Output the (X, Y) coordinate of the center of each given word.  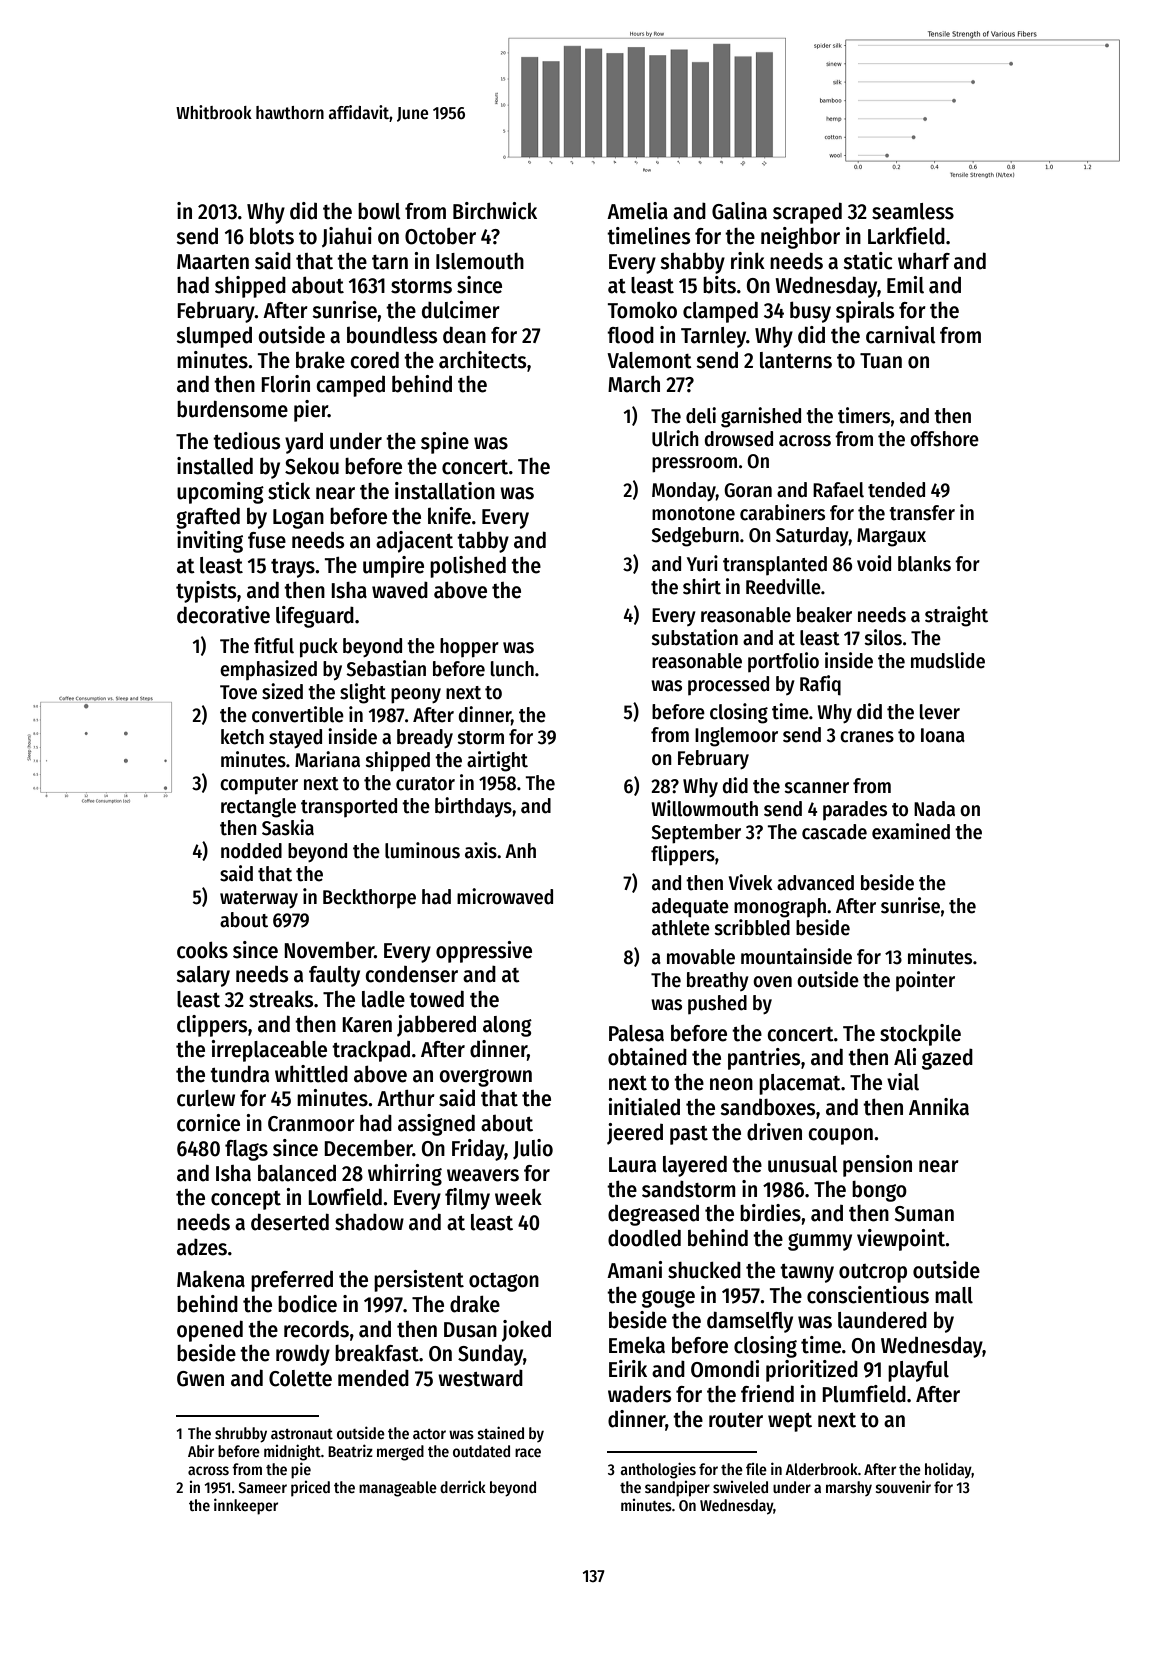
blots (272, 236)
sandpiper (677, 1489)
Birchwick (495, 211)
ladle (383, 999)
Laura (632, 1165)
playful (918, 1371)
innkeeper (246, 1506)
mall (954, 1295)
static (868, 261)
